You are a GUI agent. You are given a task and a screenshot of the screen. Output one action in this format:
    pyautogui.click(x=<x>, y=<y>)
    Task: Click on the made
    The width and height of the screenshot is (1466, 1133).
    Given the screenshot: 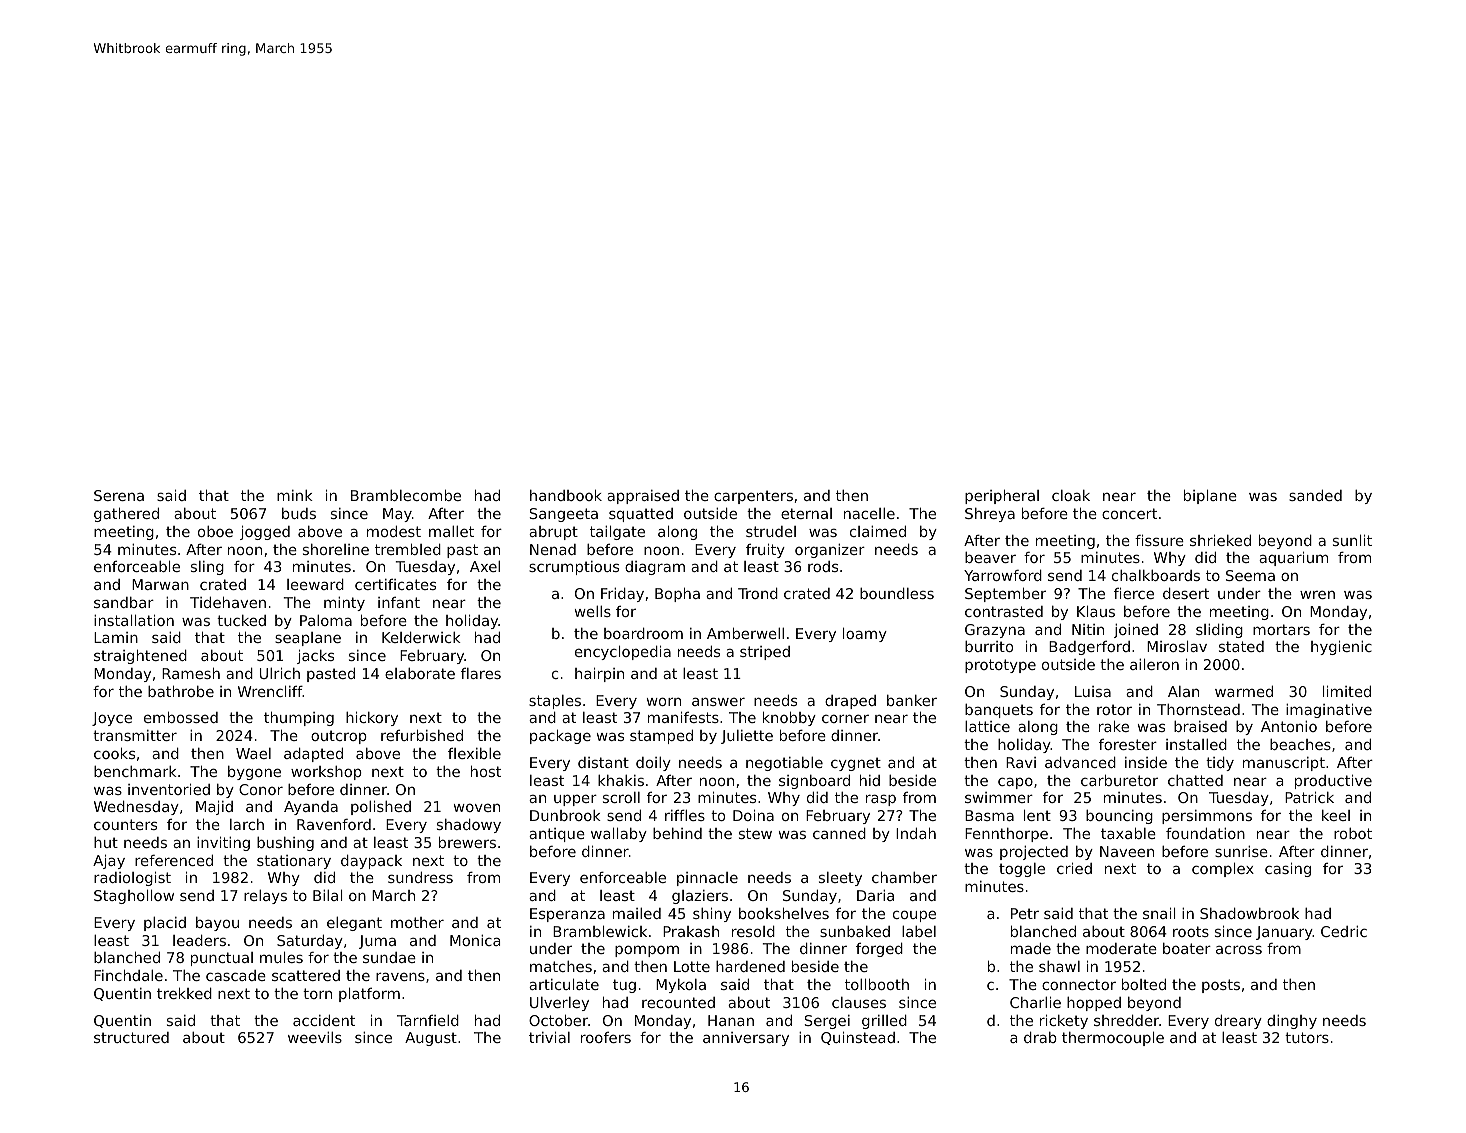 What is the action you would take?
    pyautogui.click(x=1031, y=948)
